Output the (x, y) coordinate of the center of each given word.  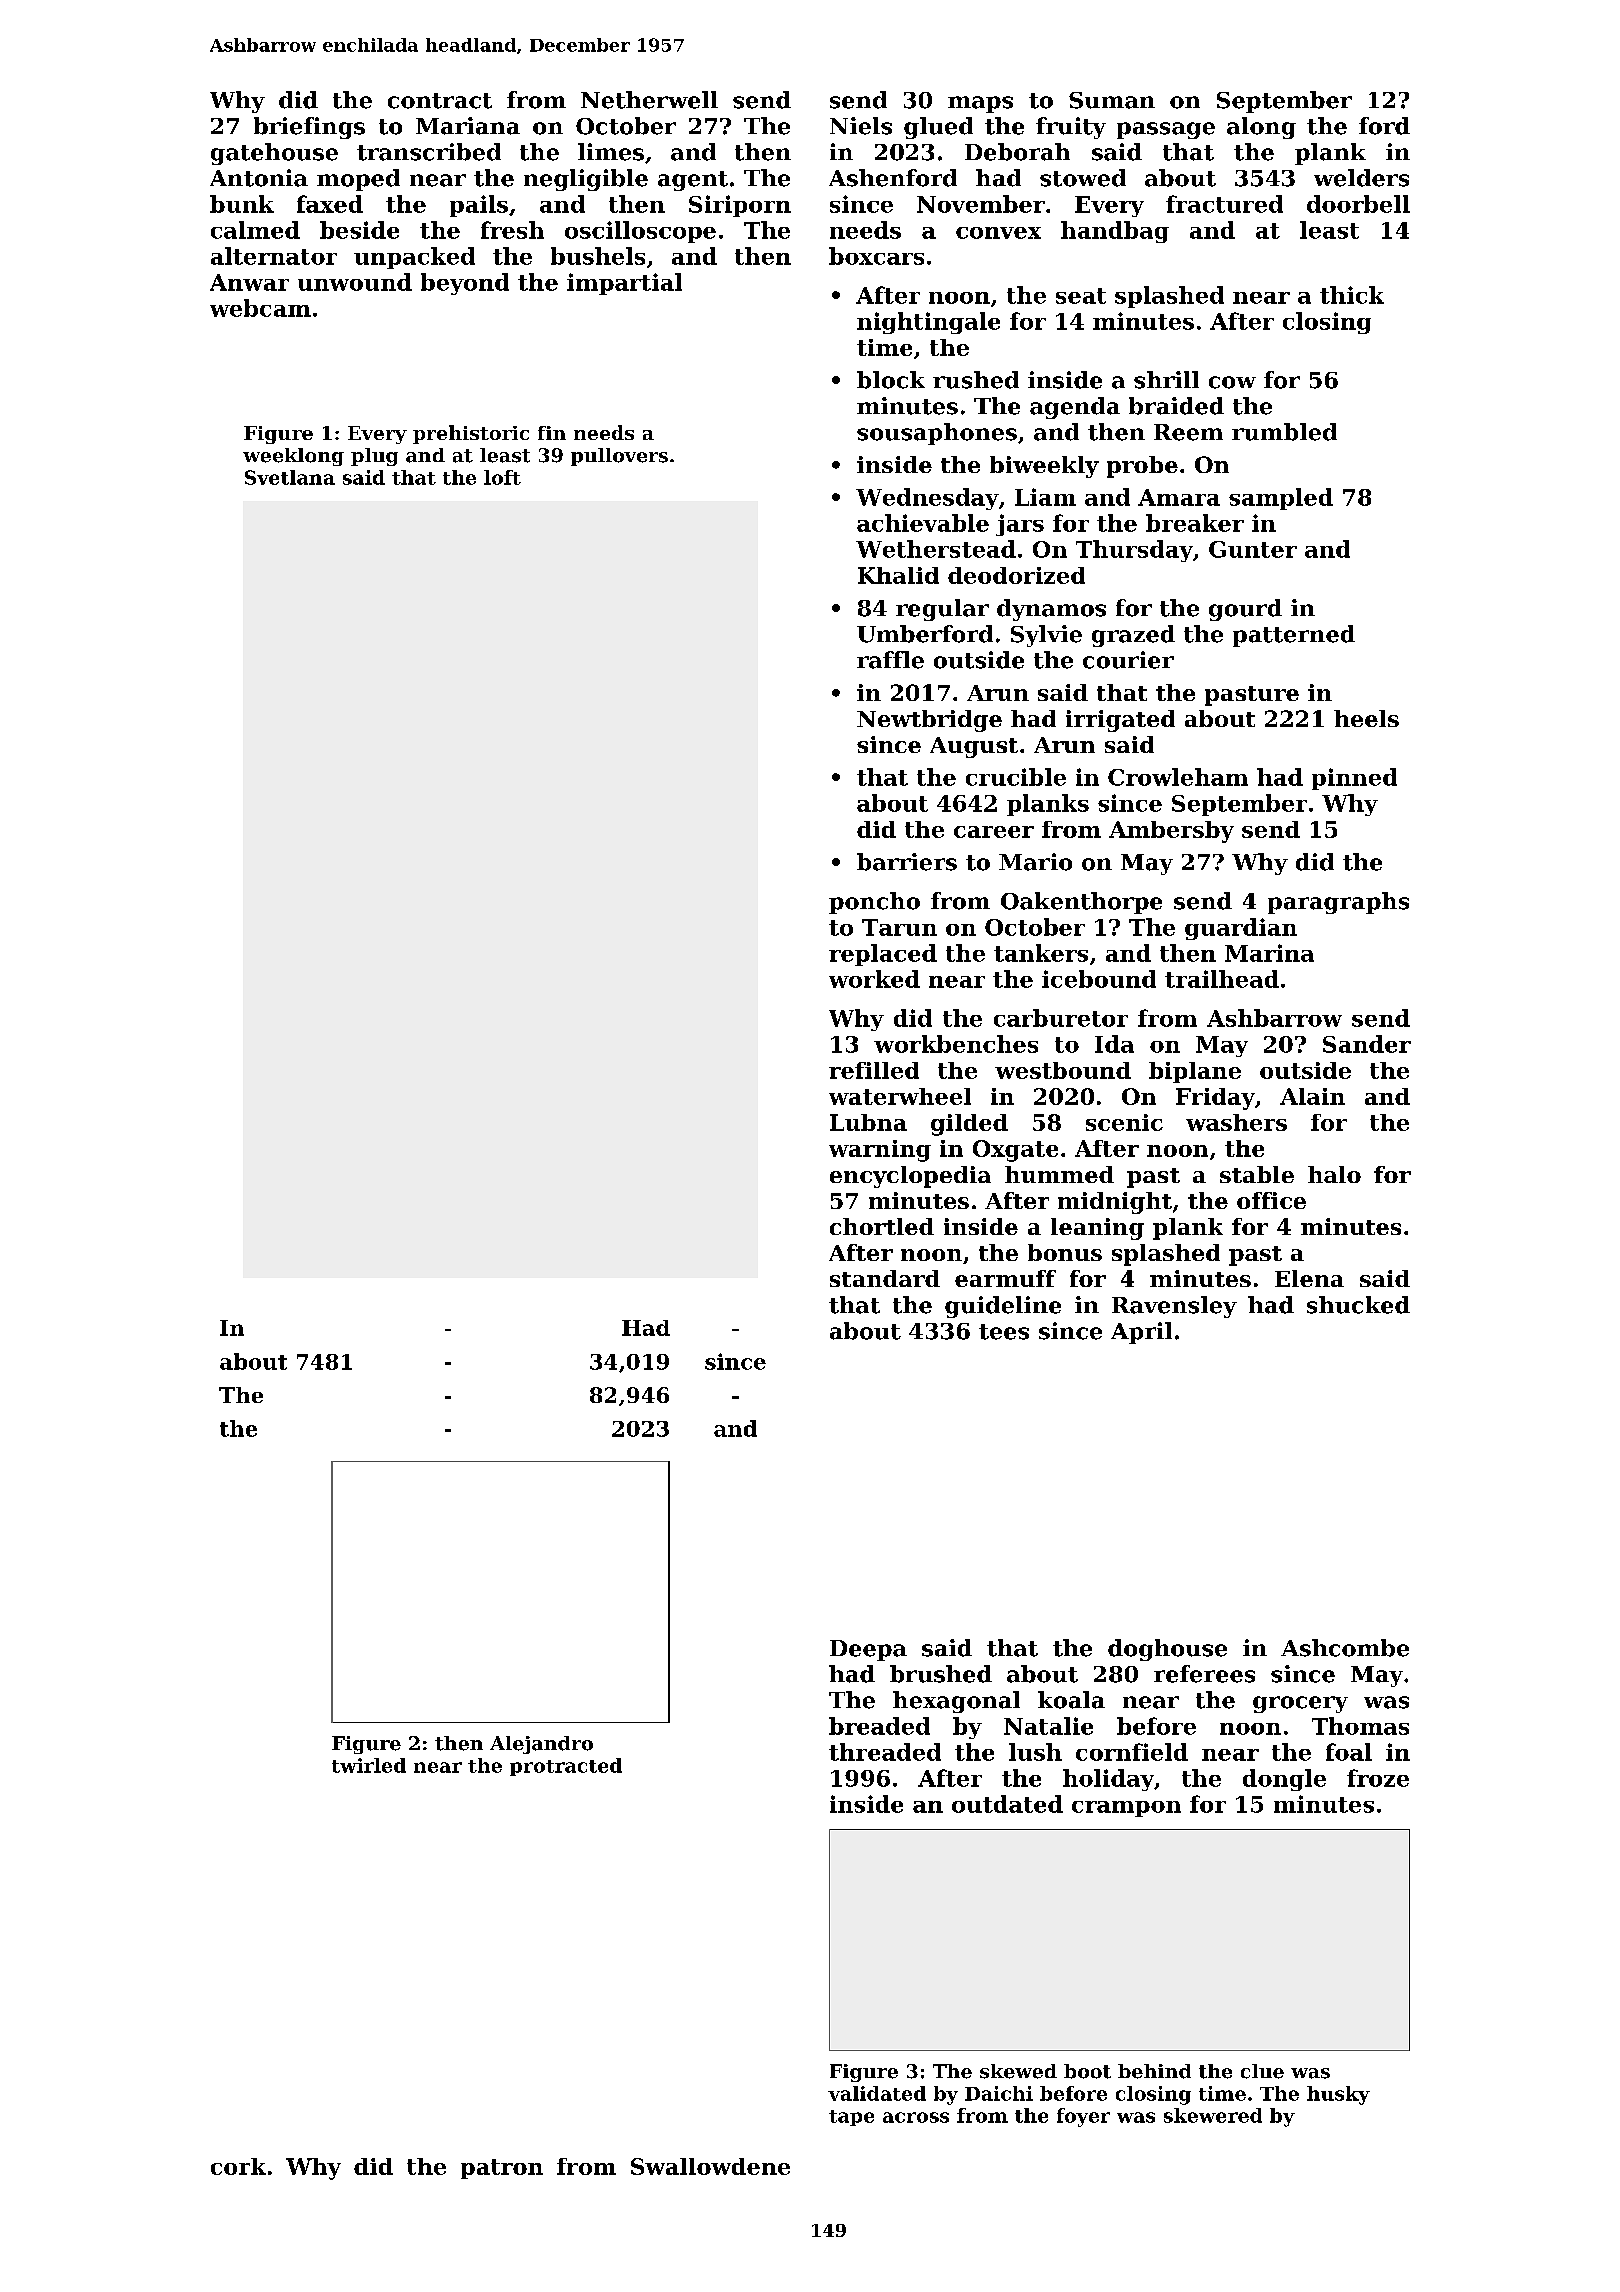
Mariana (468, 126)
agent (693, 181)
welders (1361, 178)
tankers (1041, 953)
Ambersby (1171, 832)
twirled (369, 1765)
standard (885, 1278)
